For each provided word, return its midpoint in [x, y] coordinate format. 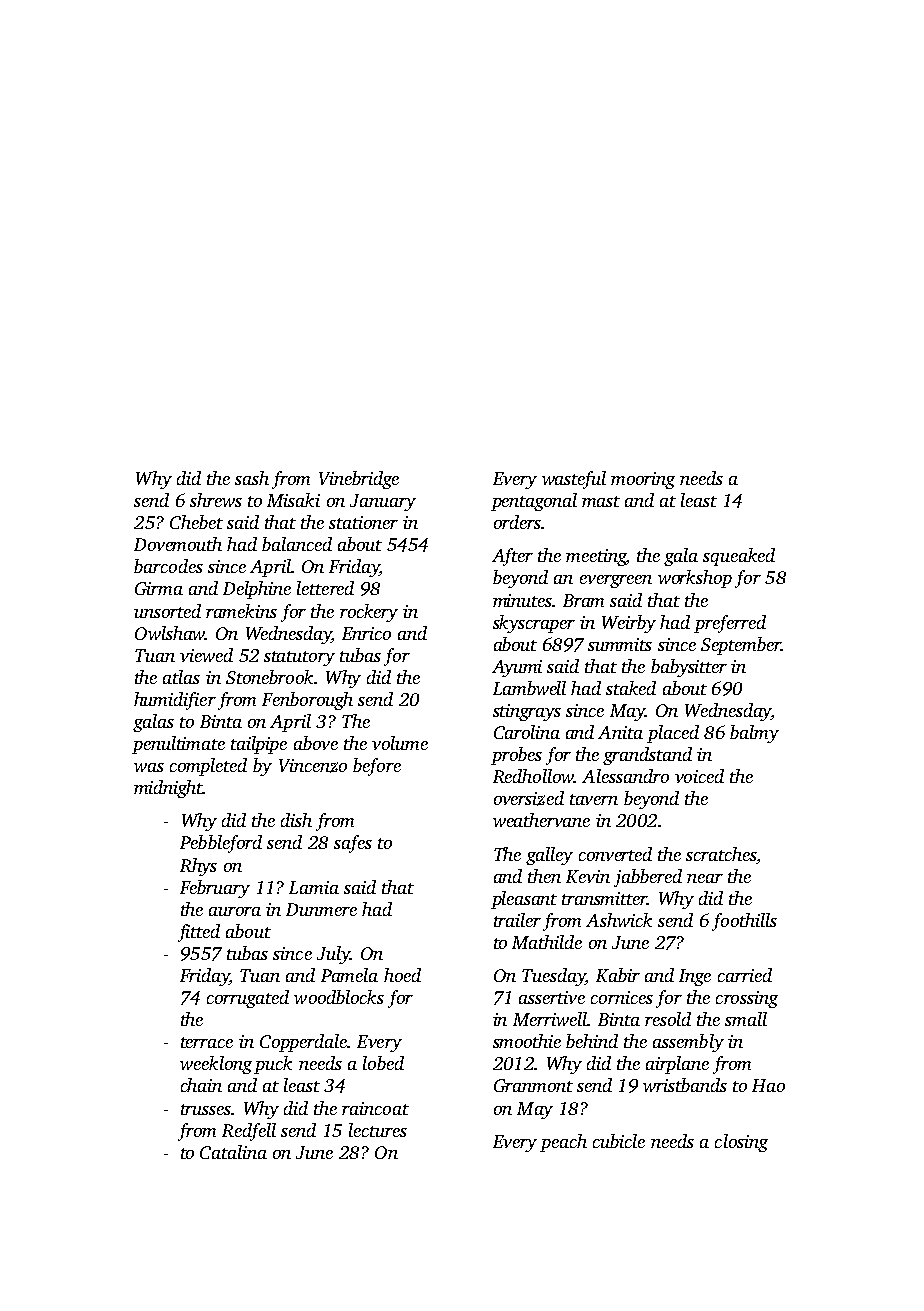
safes [353, 844]
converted [615, 854]
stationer [363, 522]
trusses [206, 1109]
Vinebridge [359, 480]
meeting [596, 557]
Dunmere [321, 909]
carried [745, 975]
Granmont [533, 1085]
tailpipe [259, 745]
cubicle [619, 1141]
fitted [199, 933]
